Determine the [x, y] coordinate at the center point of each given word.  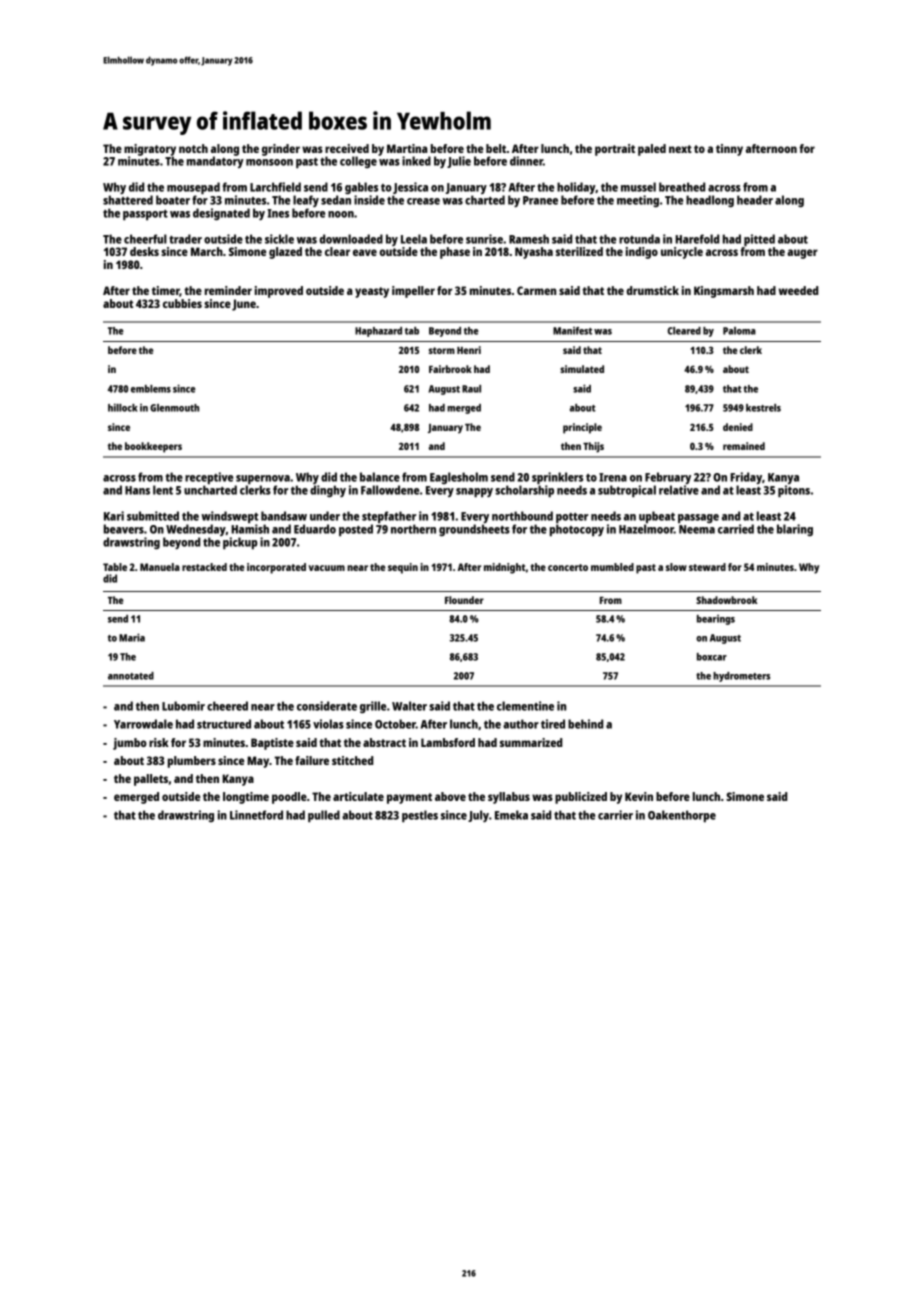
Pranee [540, 200]
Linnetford [256, 815]
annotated [131, 676]
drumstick [652, 290]
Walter [409, 706]
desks [144, 251]
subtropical [627, 491]
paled [652, 150]
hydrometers [741, 677]
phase [455, 253]
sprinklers [557, 478]
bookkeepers [153, 447]
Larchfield [275, 187]
